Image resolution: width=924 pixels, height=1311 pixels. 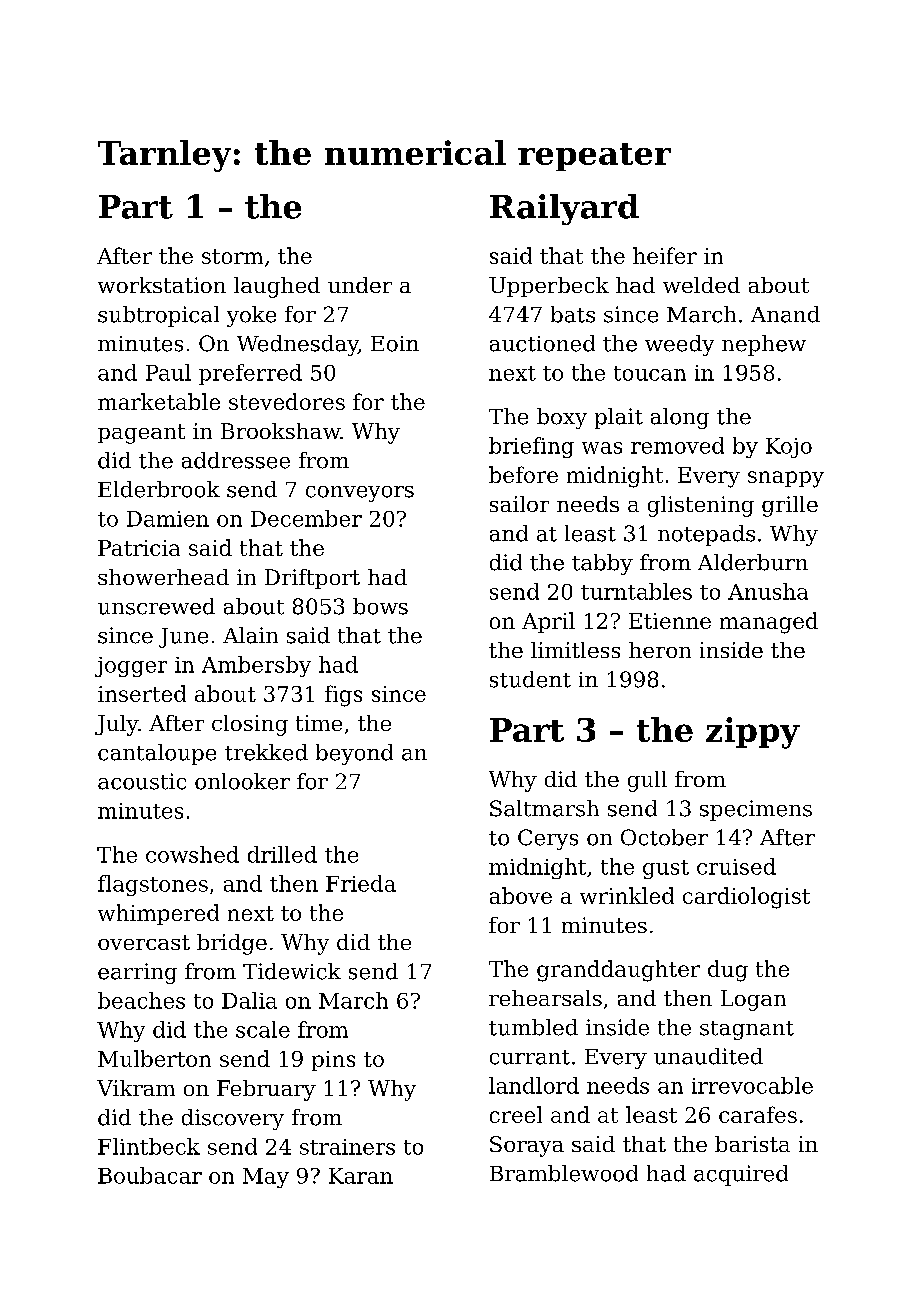 What do you see at coordinates (232, 256) in the screenshot?
I see `storm` at bounding box center [232, 256].
